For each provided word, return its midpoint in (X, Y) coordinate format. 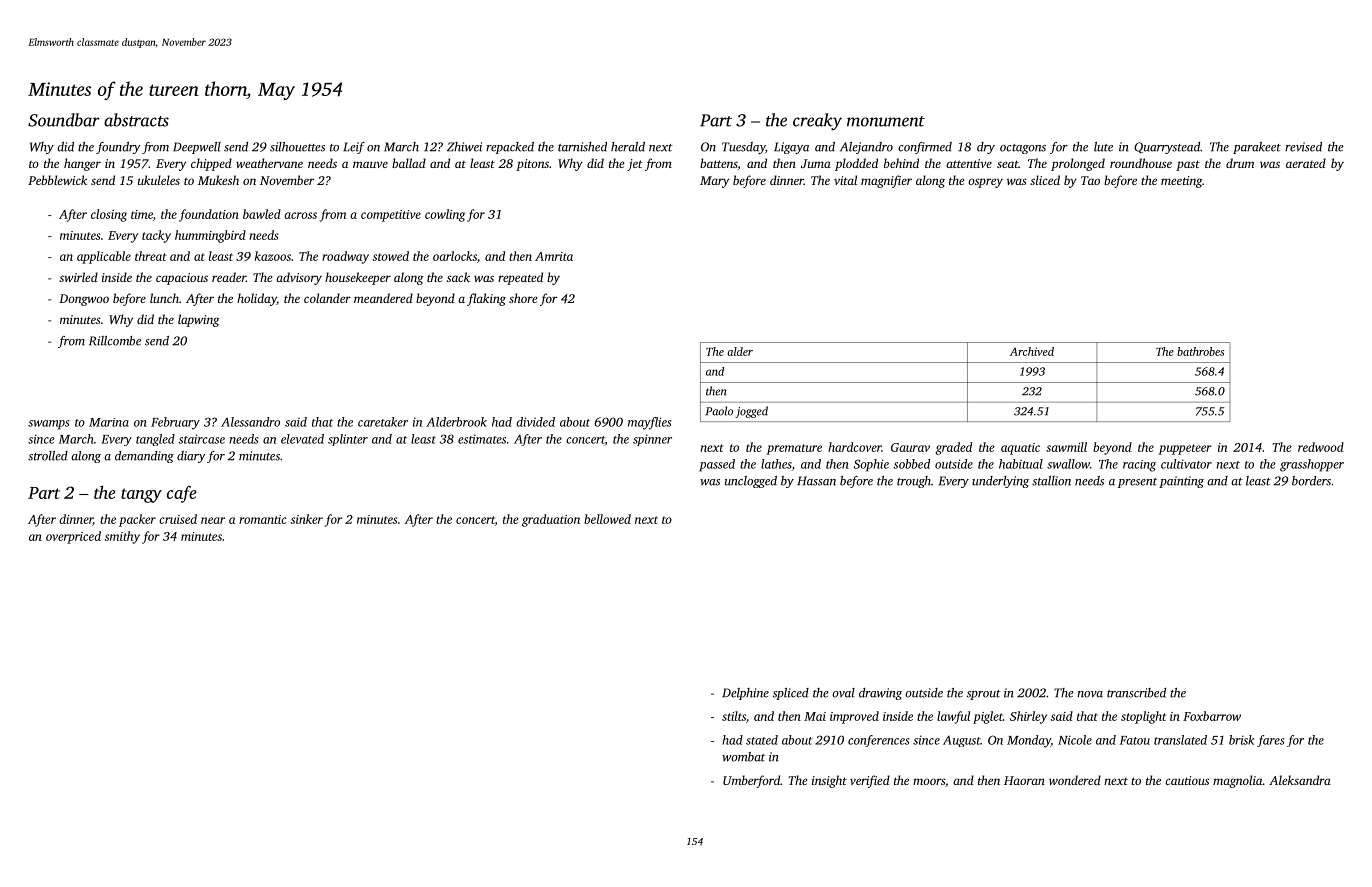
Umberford (751, 781)
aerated (1306, 163)
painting (1181, 482)
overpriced (73, 537)
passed (717, 465)
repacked (510, 148)
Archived (1032, 351)
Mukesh (218, 180)
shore (523, 298)
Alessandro (250, 422)
